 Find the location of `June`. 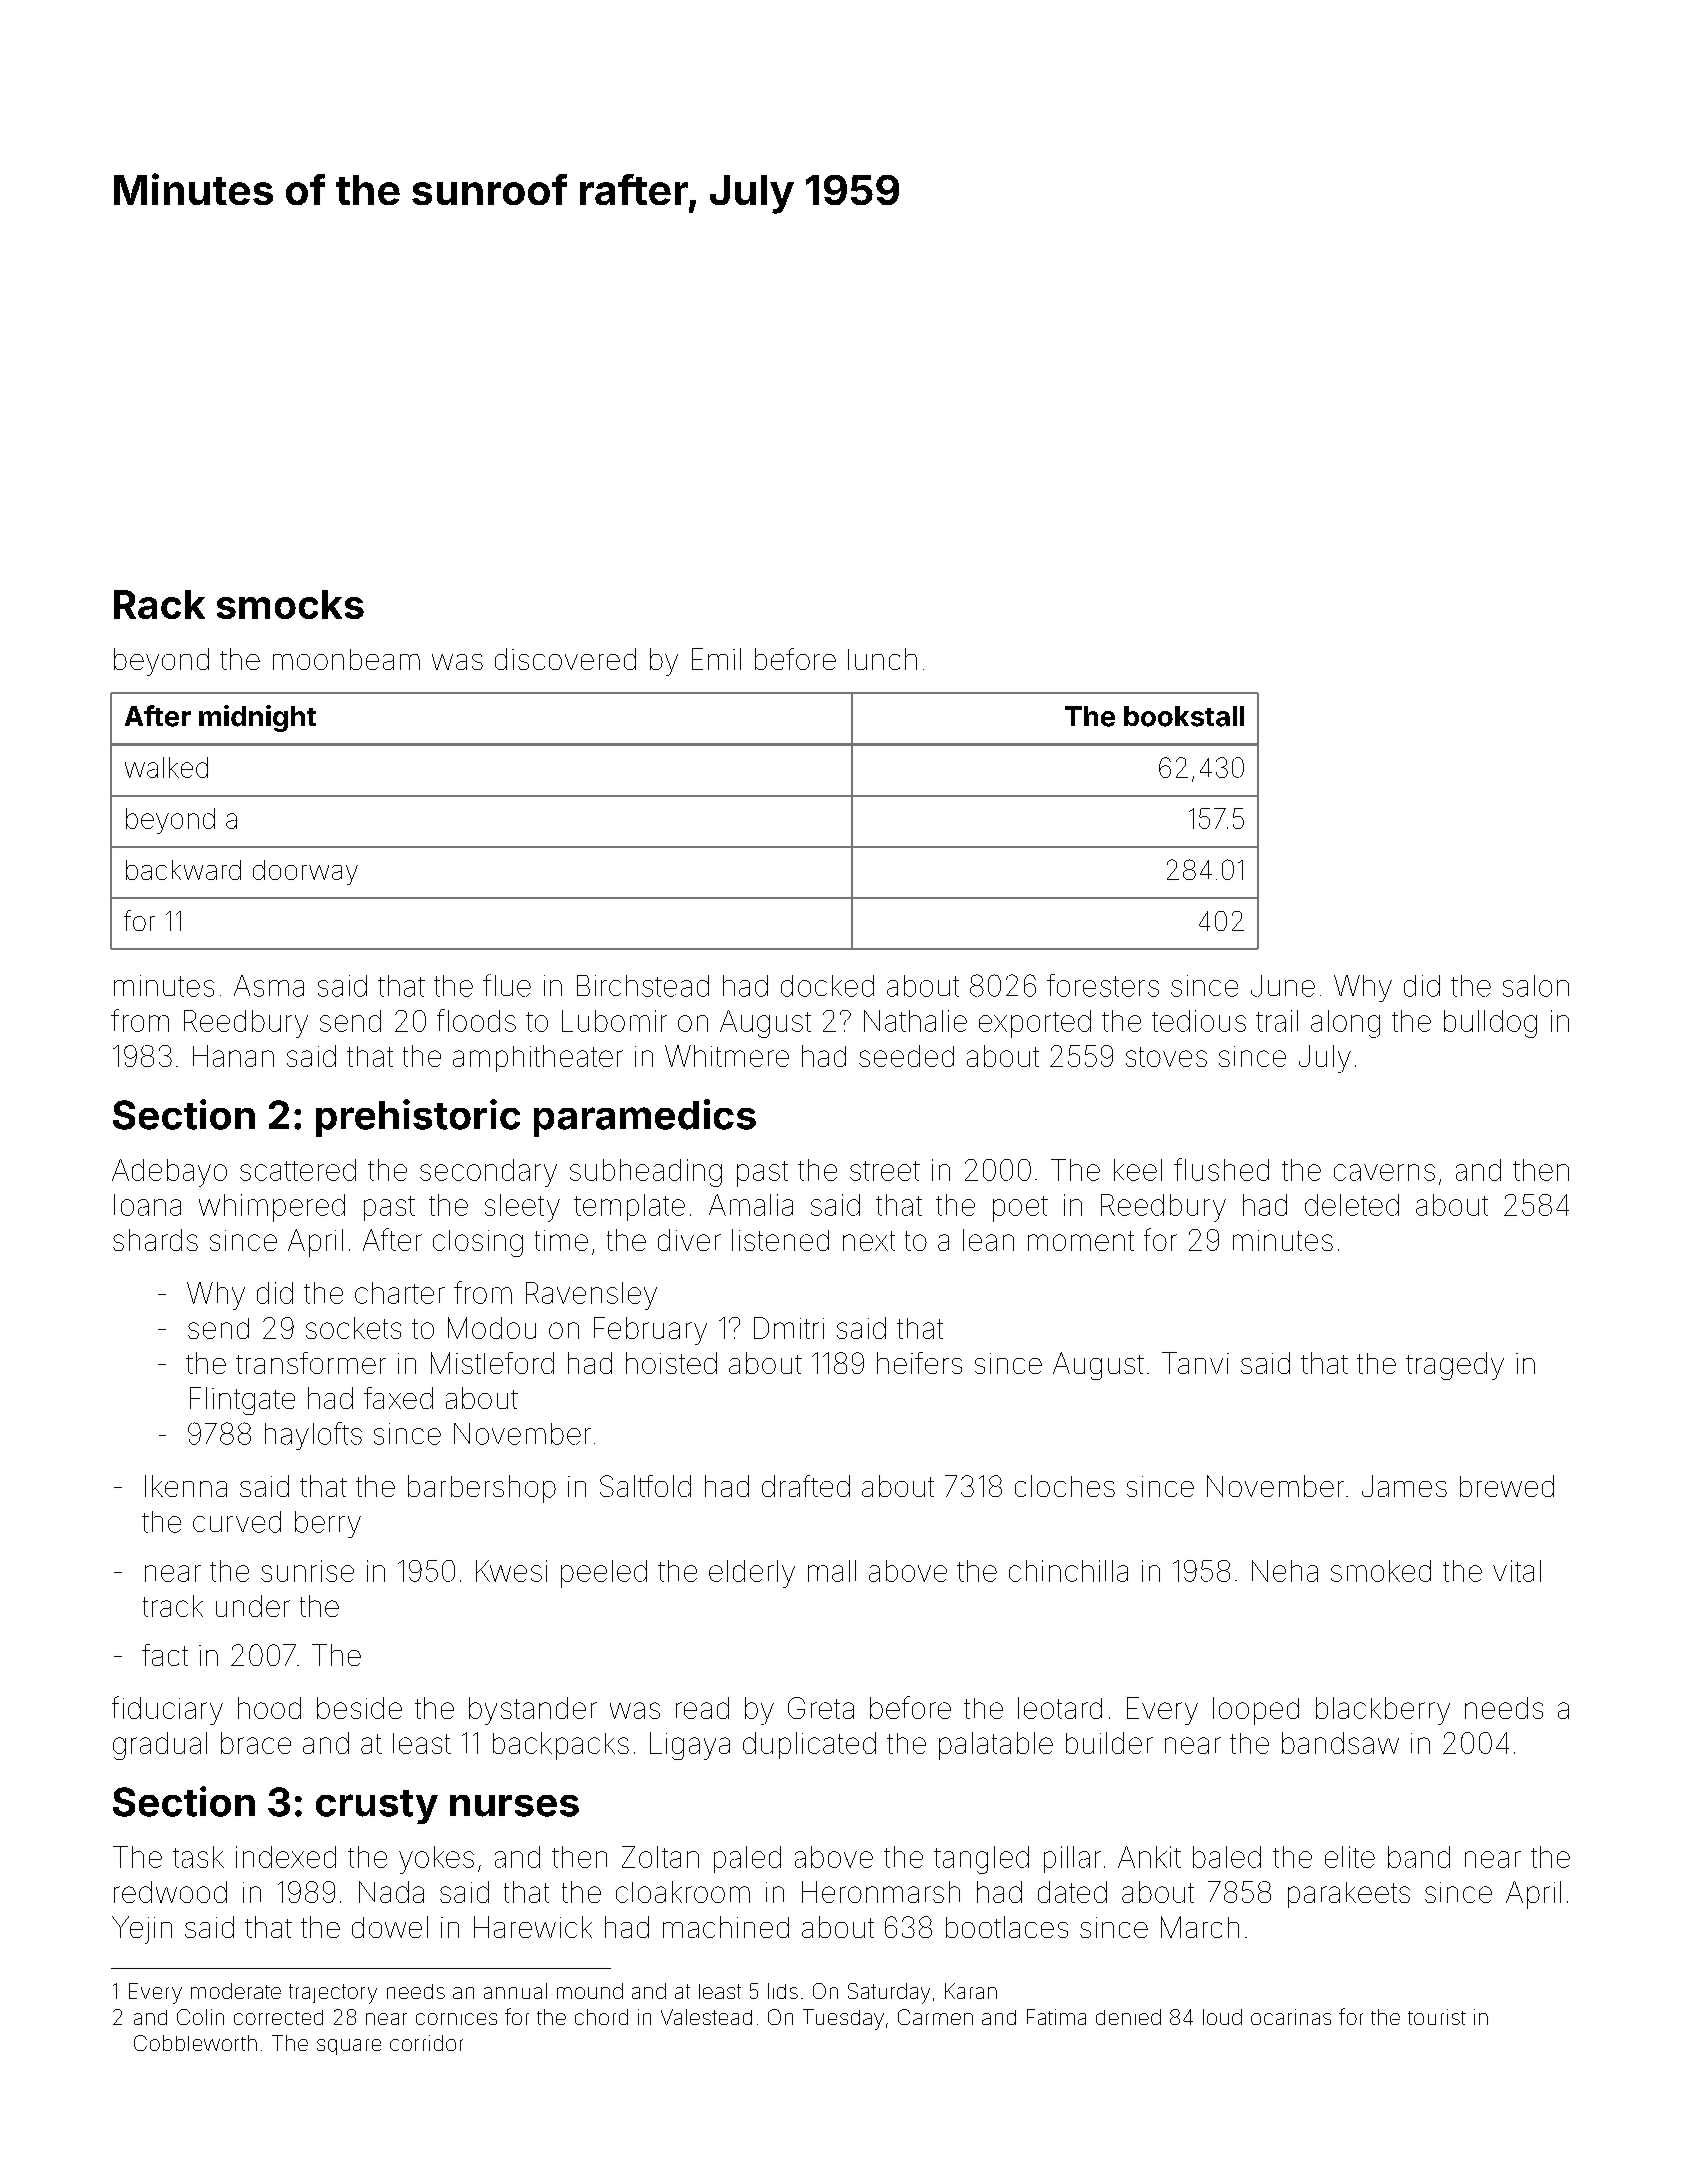

June is located at coordinates (1283, 986).
